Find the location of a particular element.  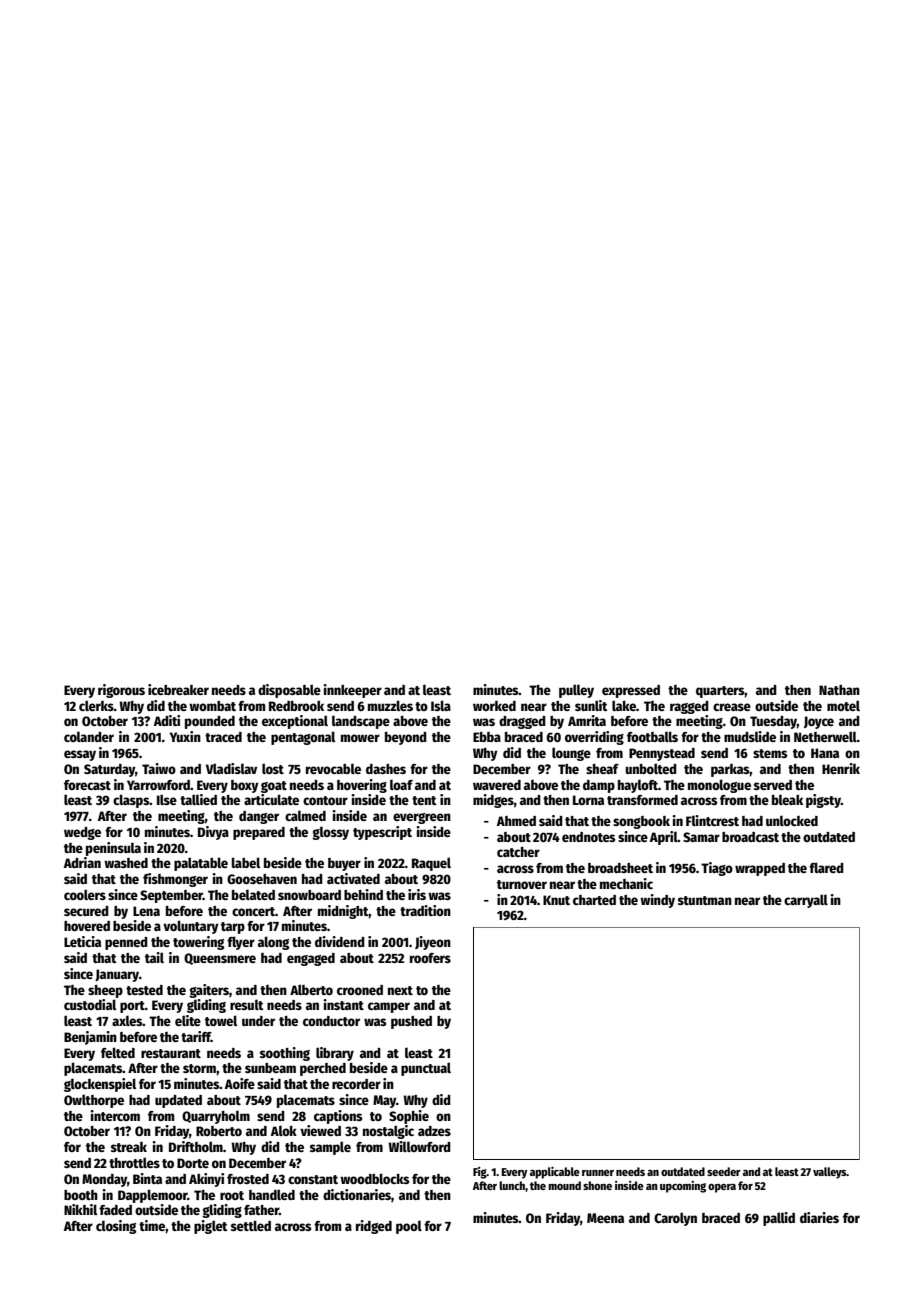

innkeeper is located at coordinates (352, 691).
